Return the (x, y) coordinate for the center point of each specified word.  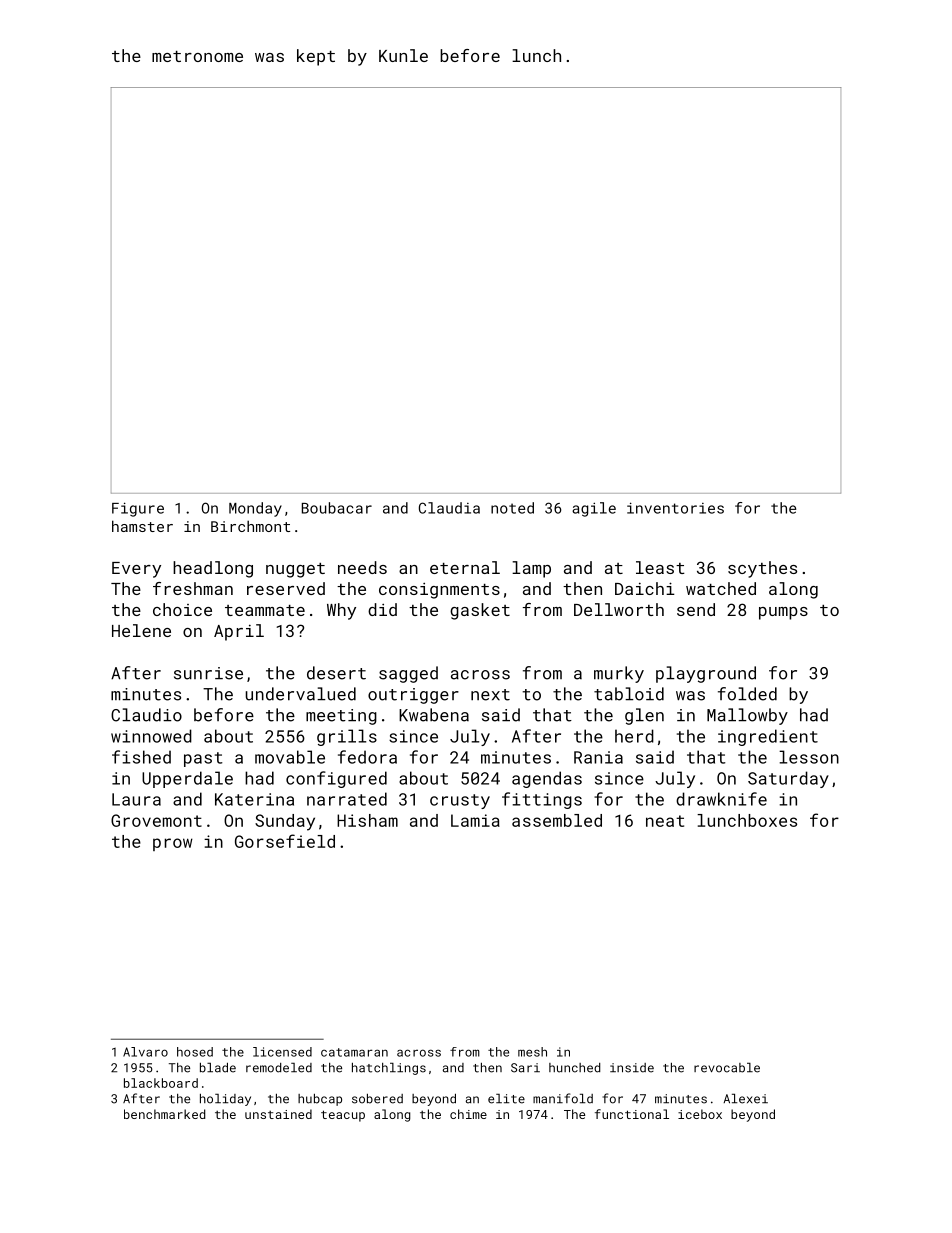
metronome (197, 56)
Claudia (449, 508)
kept (316, 57)
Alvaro (145, 1052)
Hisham (367, 820)
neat (665, 821)
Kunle (403, 55)
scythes (762, 569)
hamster (142, 526)
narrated (347, 799)
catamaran (354, 1052)
